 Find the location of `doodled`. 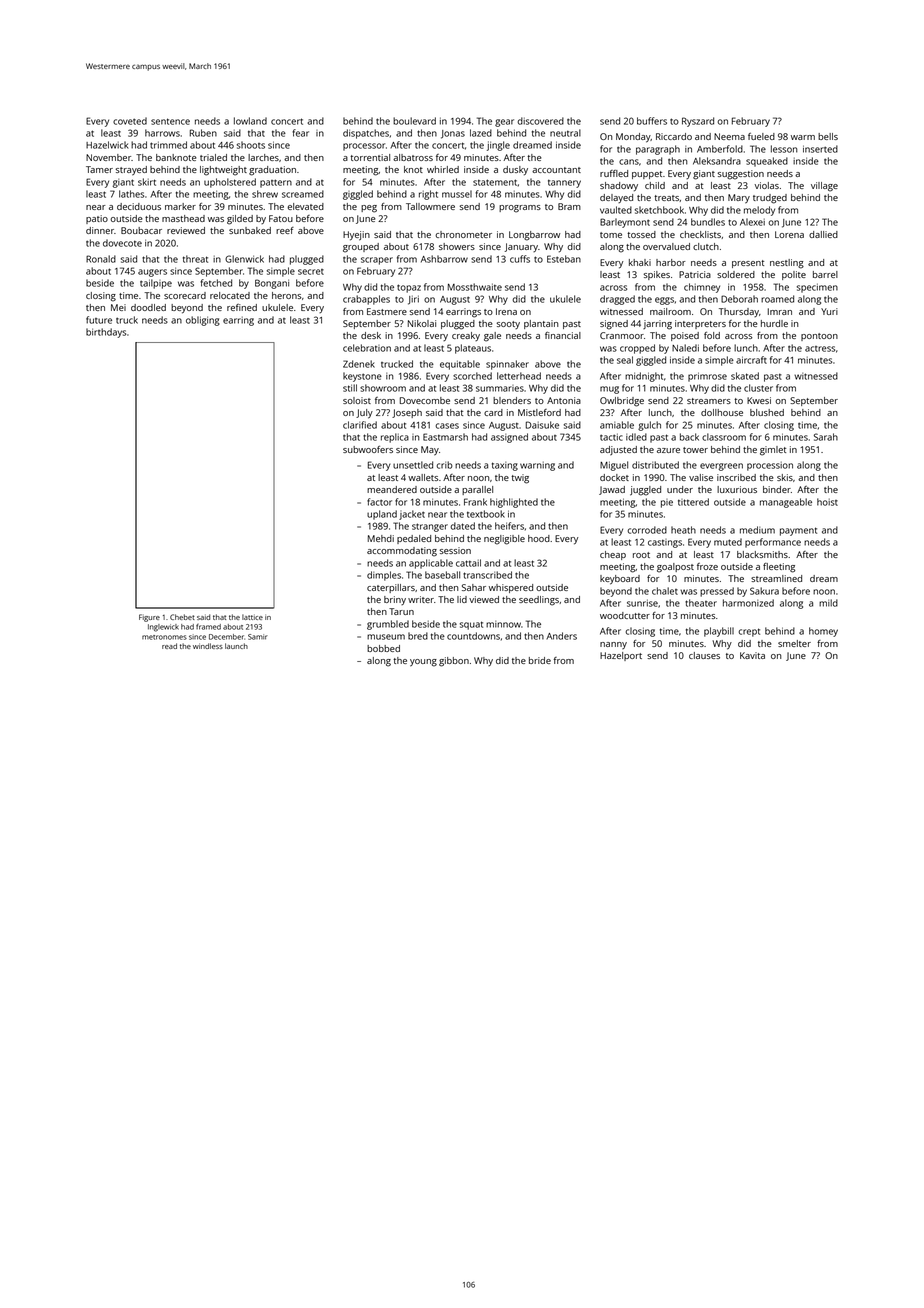

doodled is located at coordinates (148, 307).
